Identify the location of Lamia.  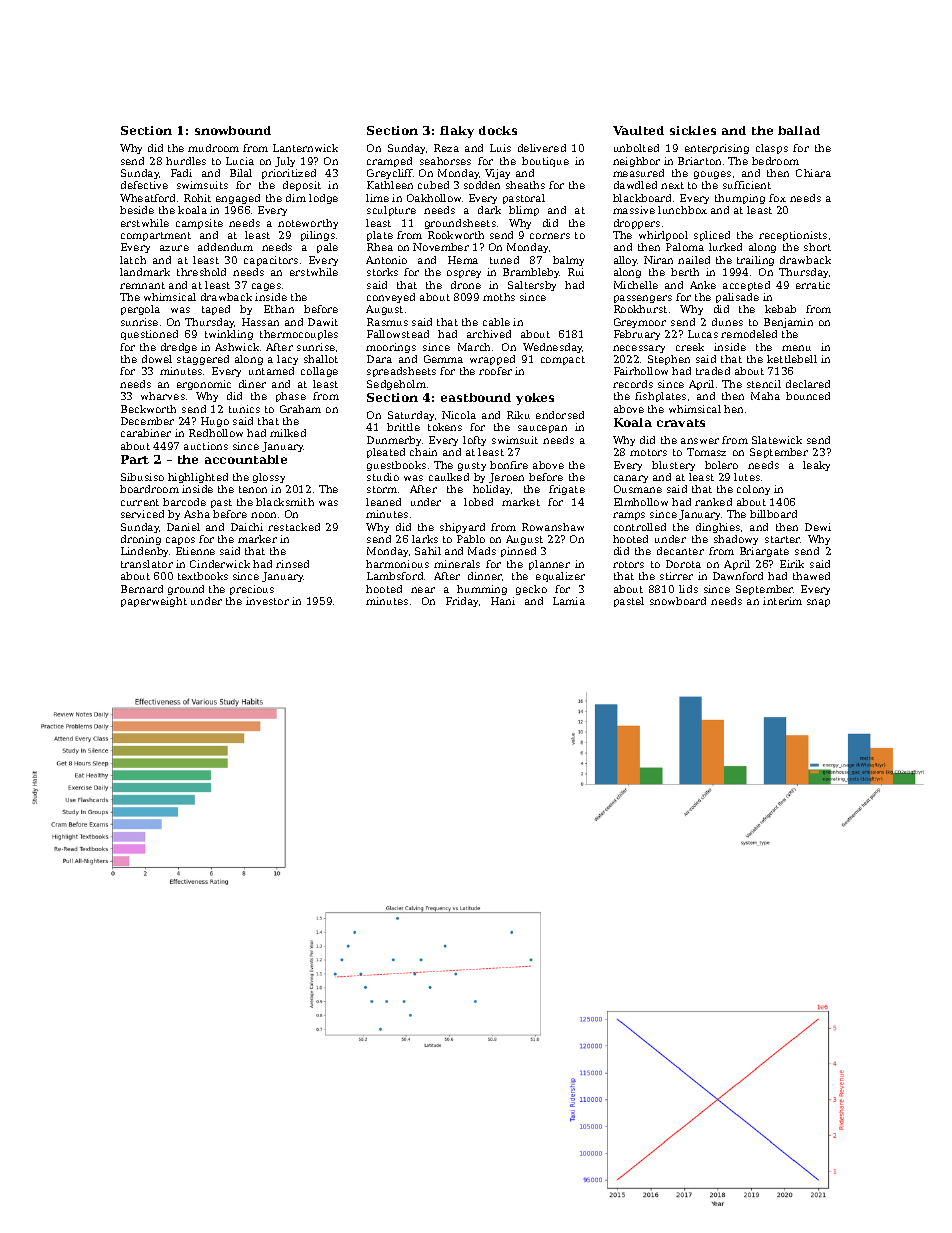
(569, 601).
